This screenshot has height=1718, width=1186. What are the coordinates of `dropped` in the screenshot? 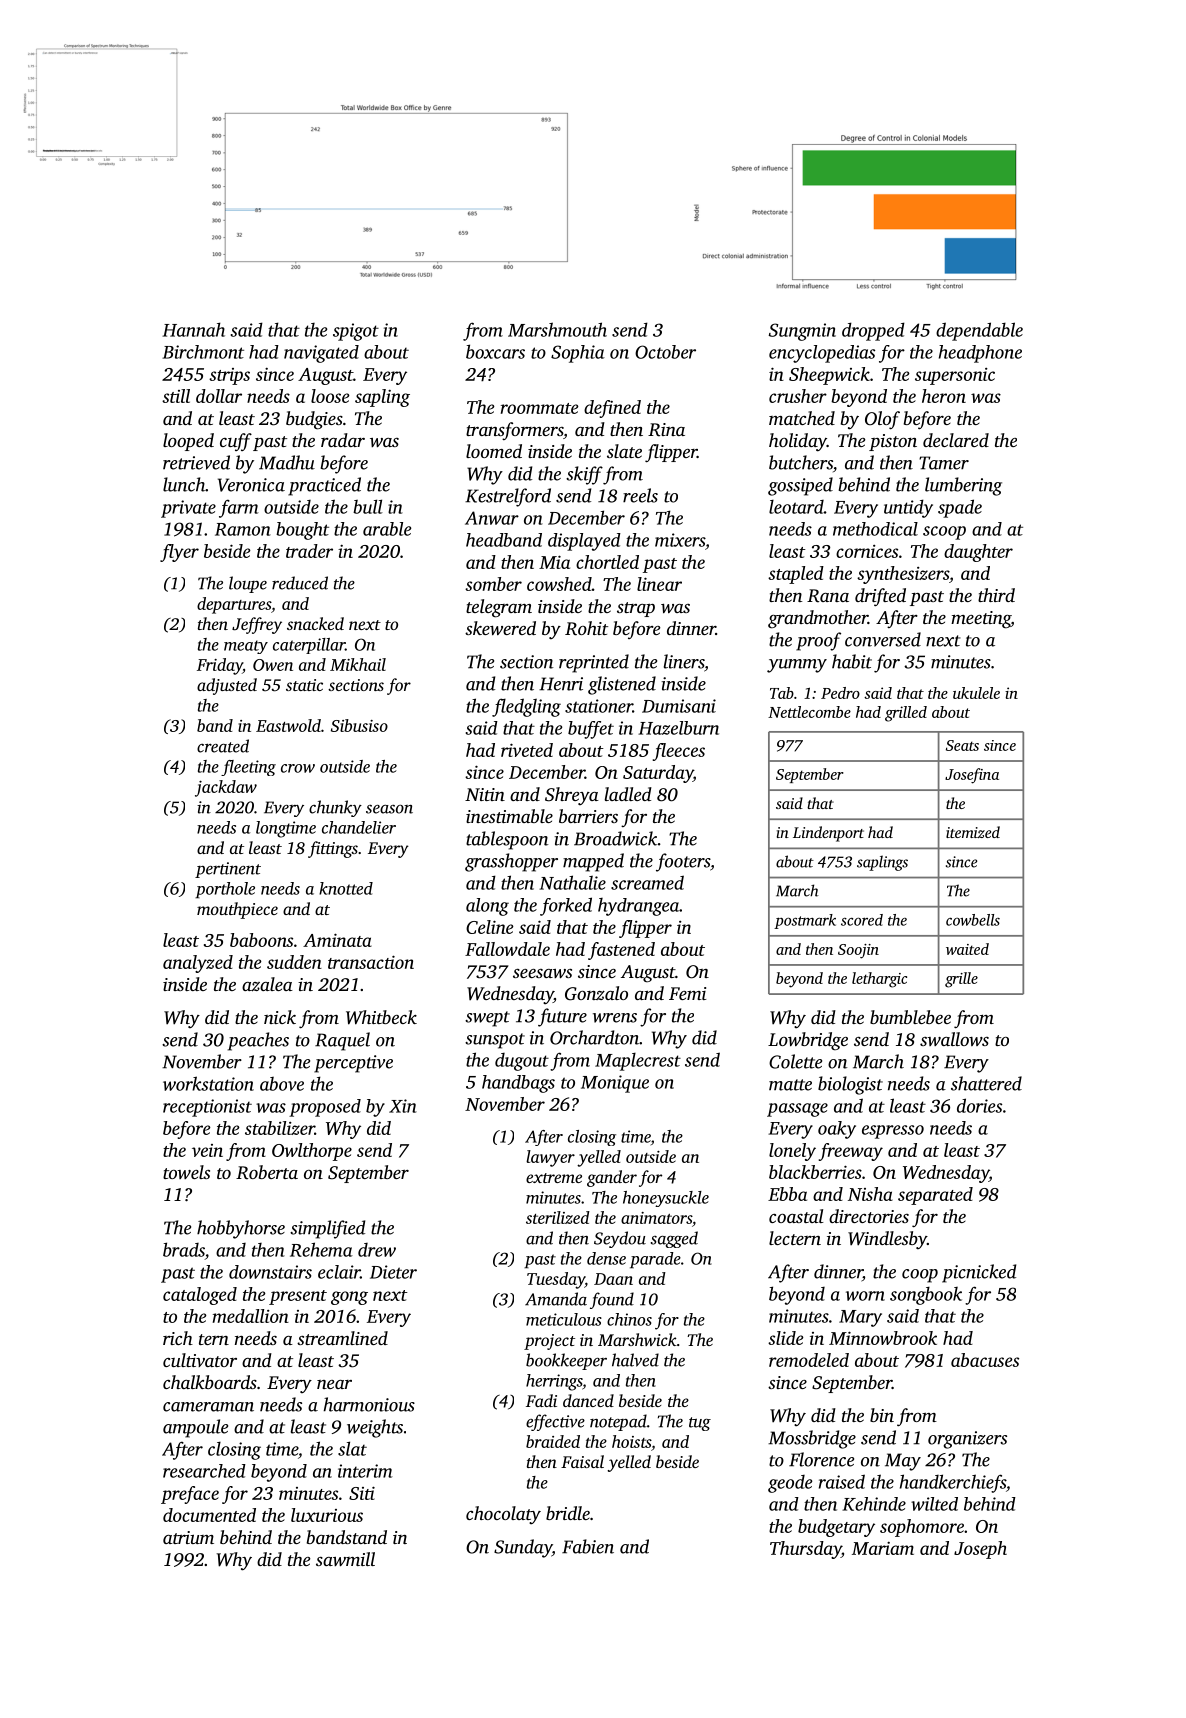 It's located at (873, 331).
